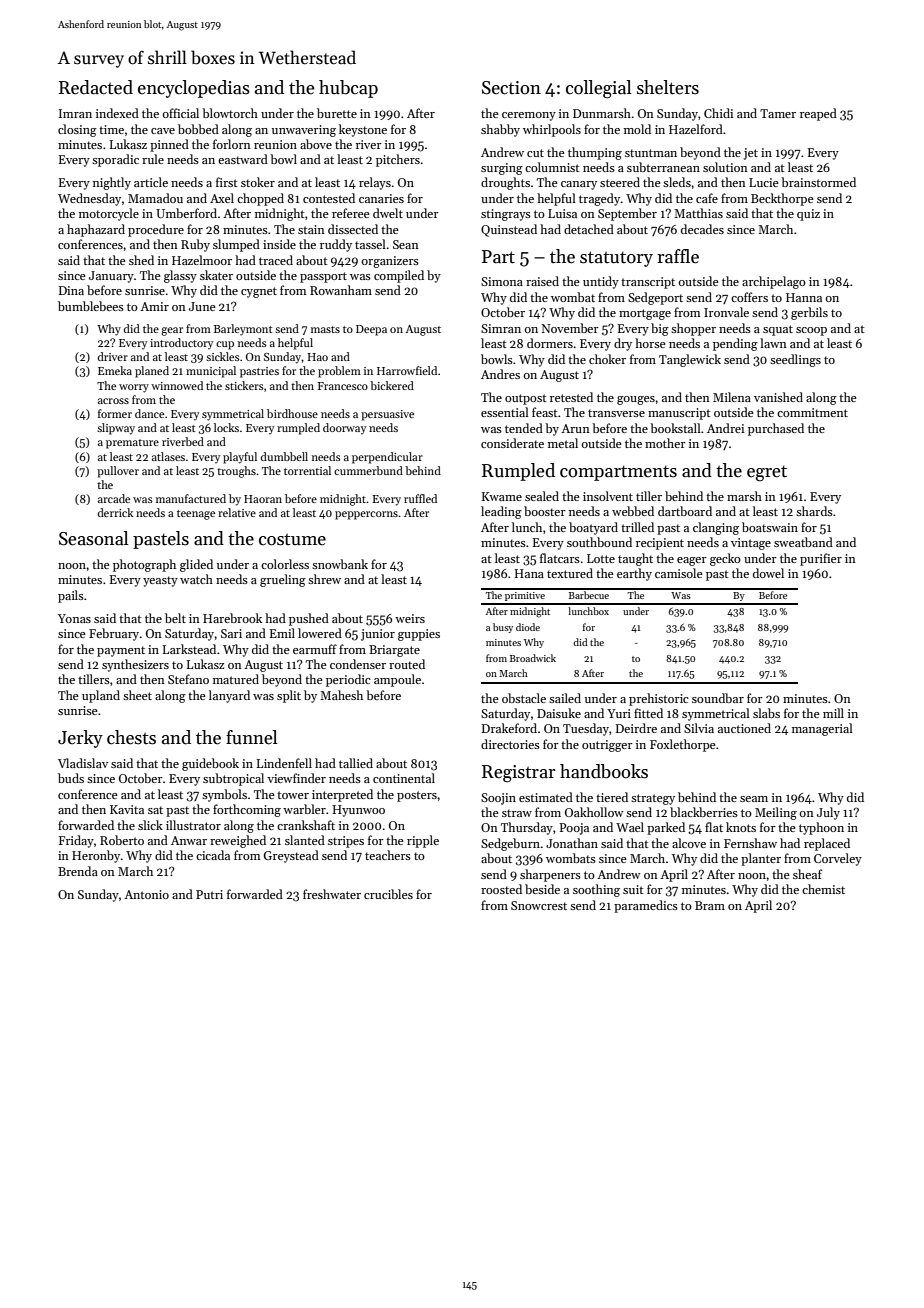 The width and height of the screenshot is (924, 1308). What do you see at coordinates (833, 713) in the screenshot?
I see `mill` at bounding box center [833, 713].
